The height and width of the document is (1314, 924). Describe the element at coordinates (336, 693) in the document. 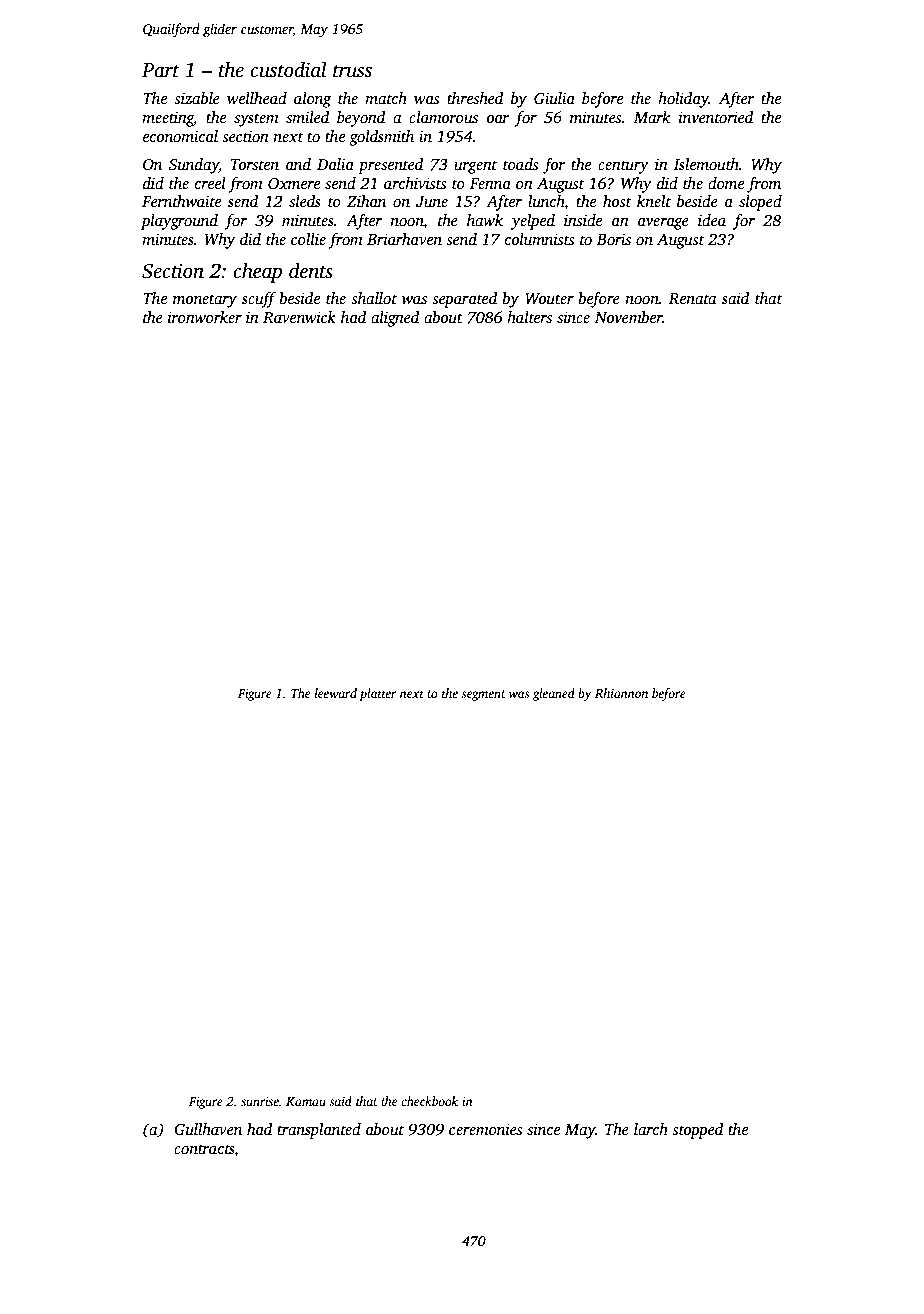

I see `leeward` at that location.
